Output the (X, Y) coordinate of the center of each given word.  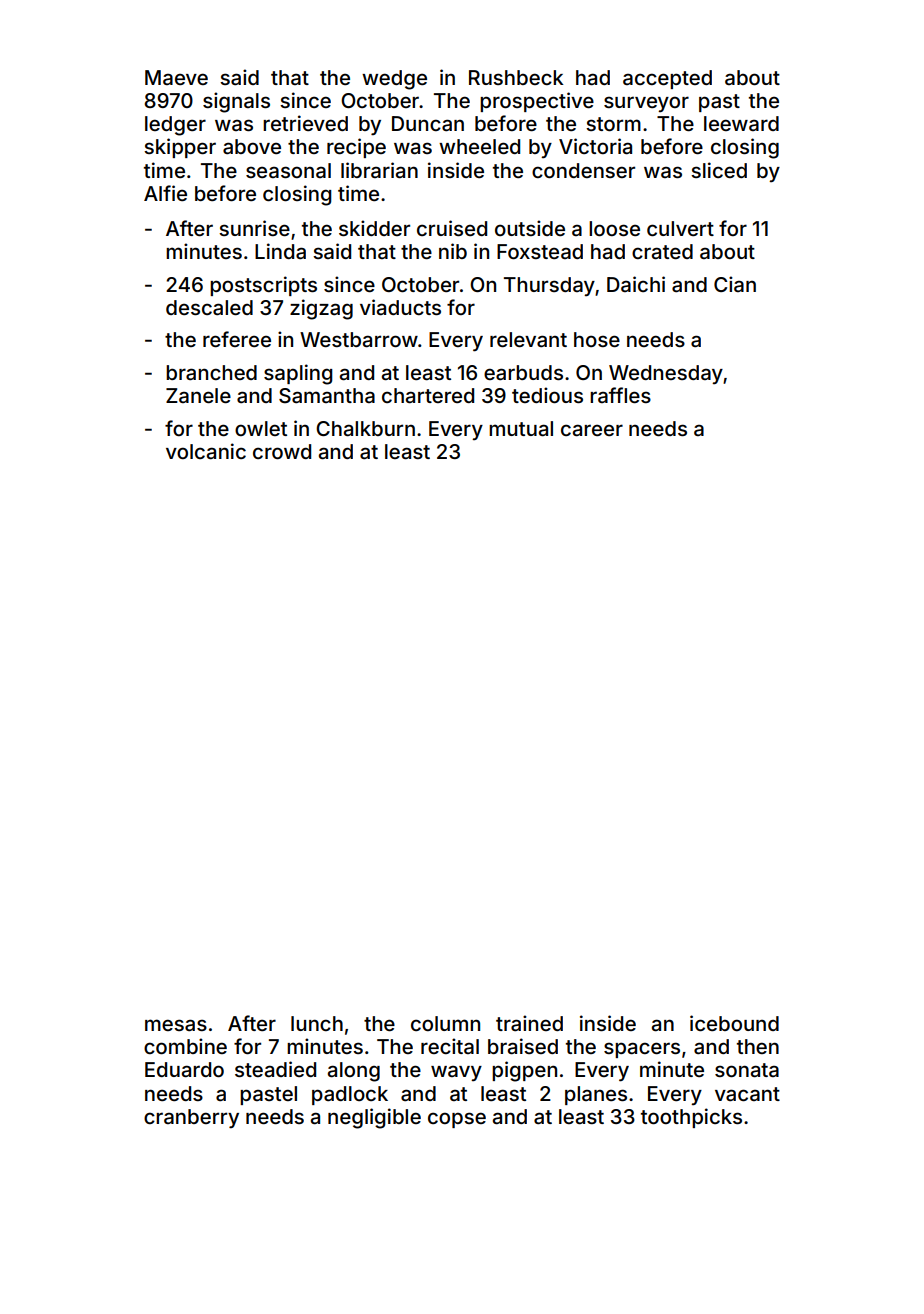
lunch (317, 1023)
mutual (521, 428)
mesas (176, 1025)
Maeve (176, 77)
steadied (275, 1069)
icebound (734, 1023)
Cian (735, 284)
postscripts (263, 286)
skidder (374, 228)
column (445, 1023)
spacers (642, 1050)
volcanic (206, 451)
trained (529, 1023)
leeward (741, 123)
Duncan (428, 123)
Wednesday (666, 374)
